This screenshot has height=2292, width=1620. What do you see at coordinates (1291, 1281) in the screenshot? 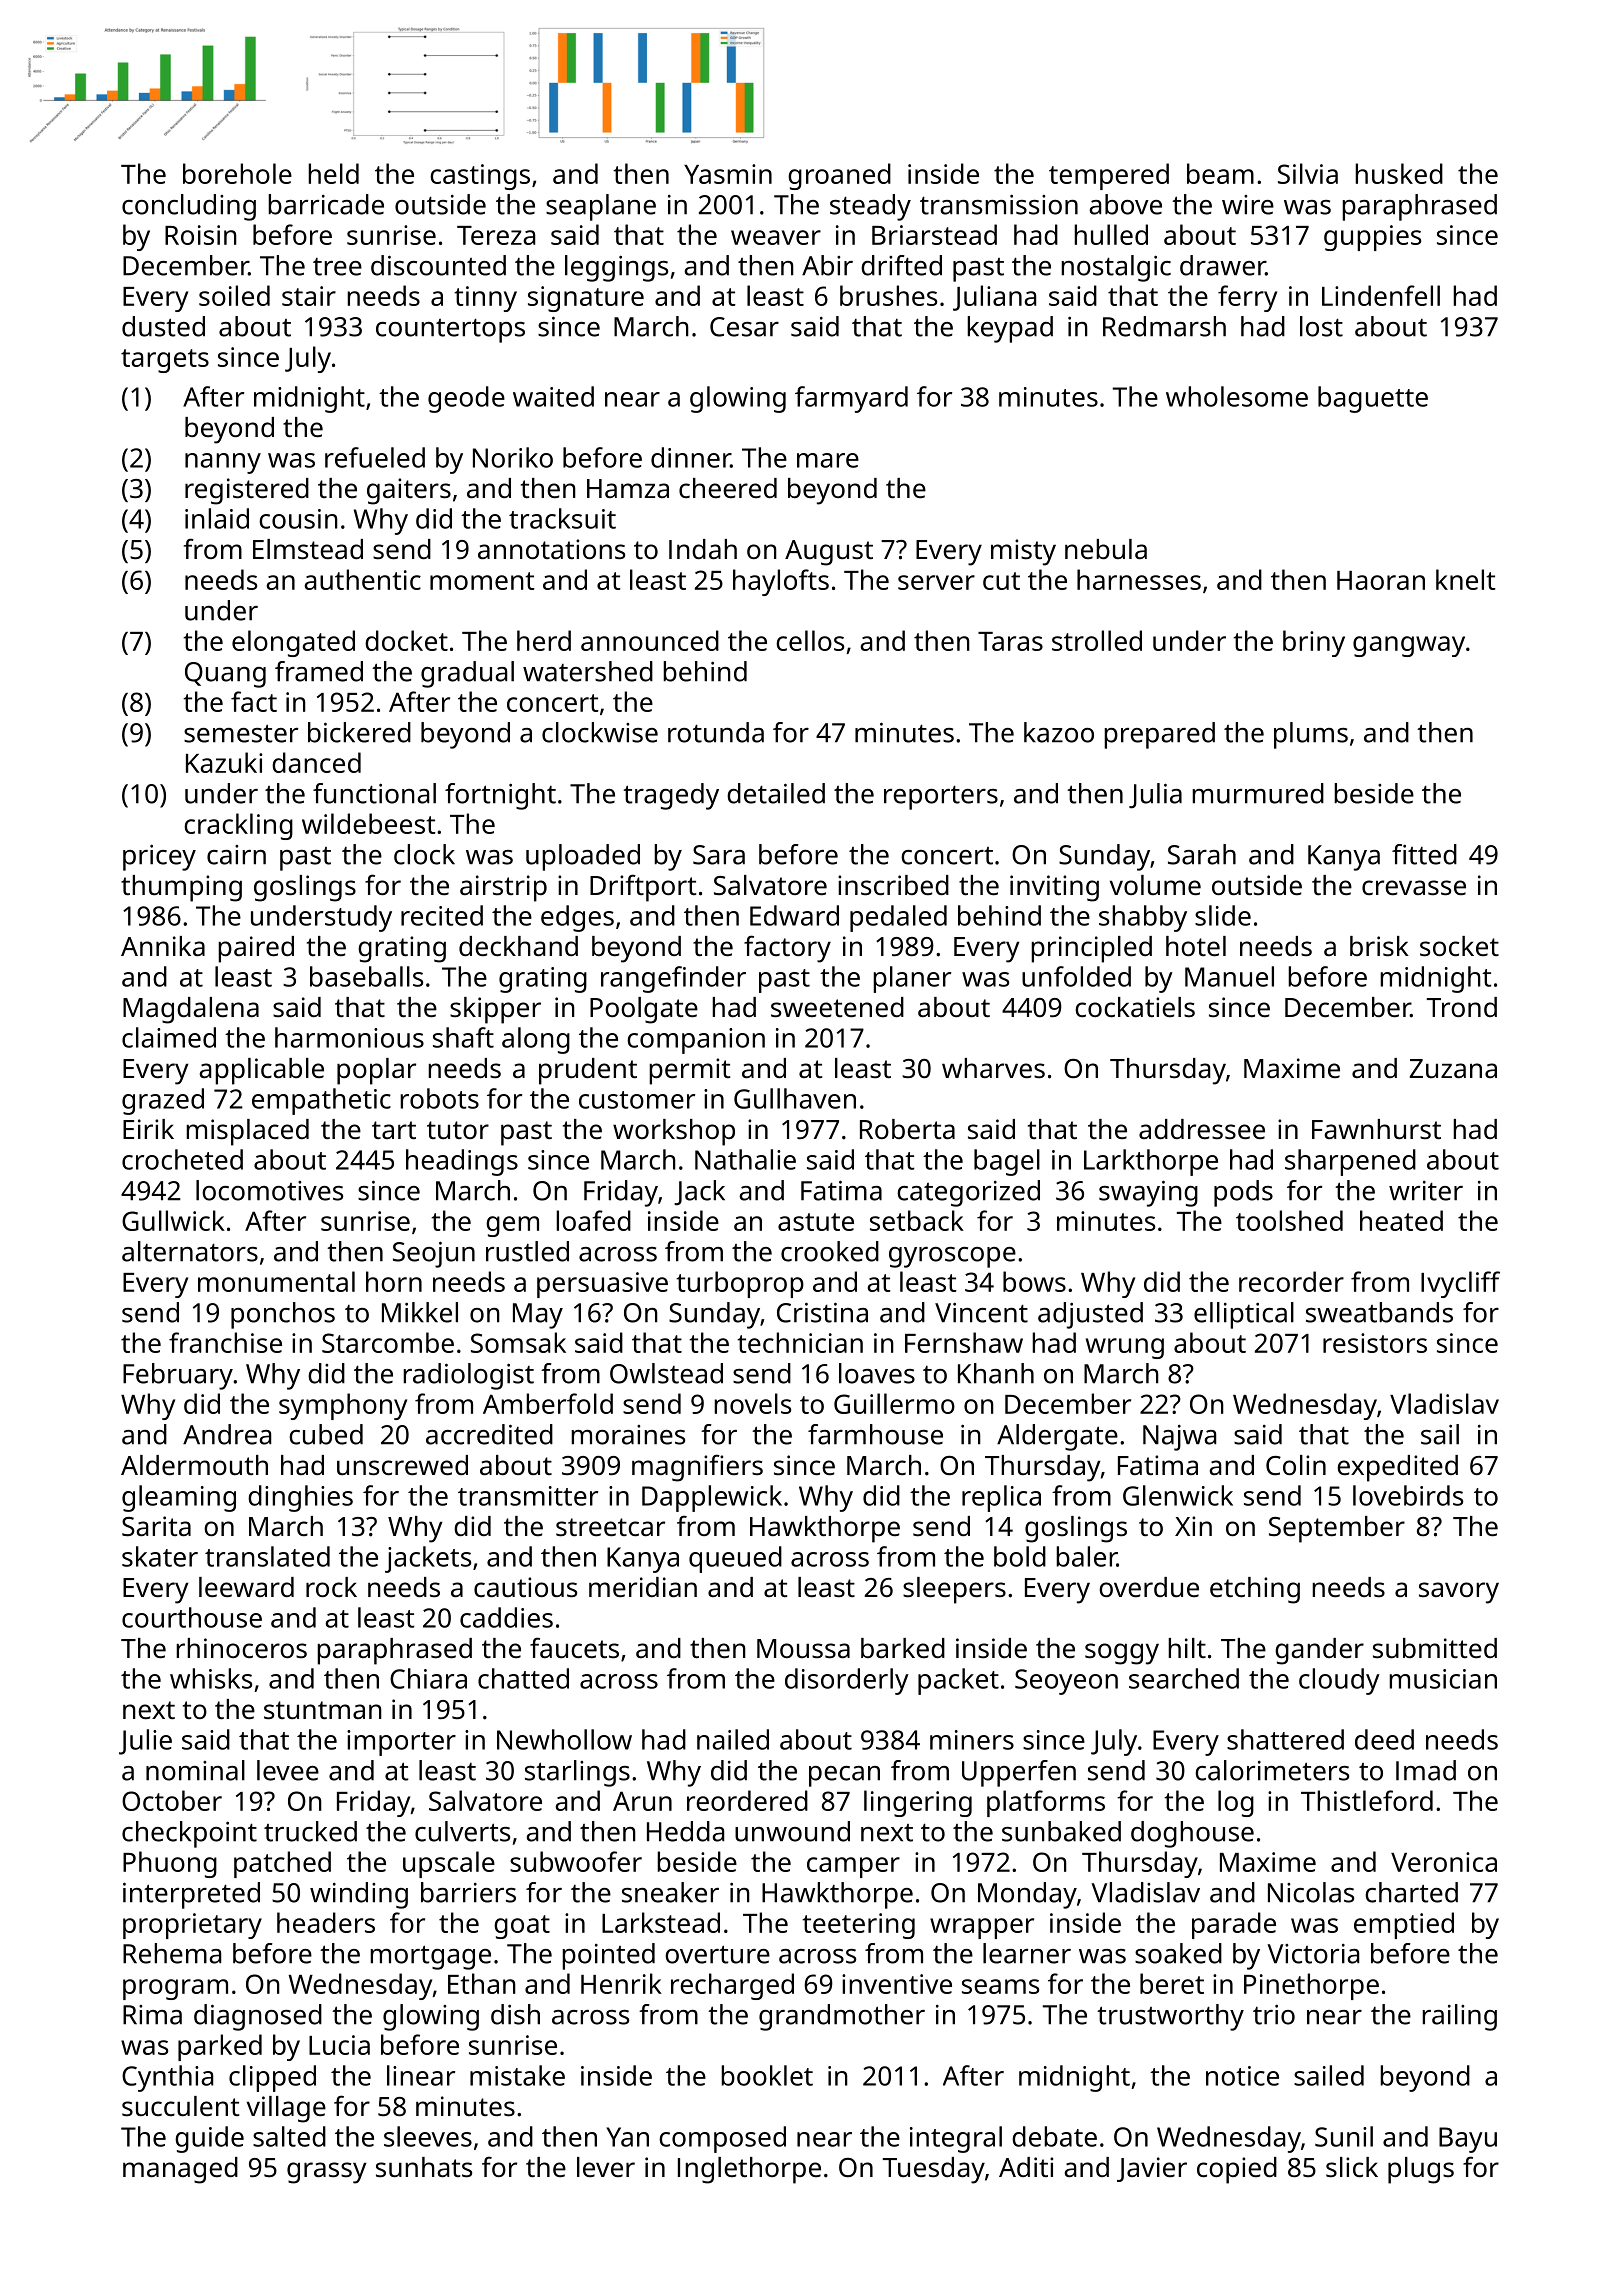
I see `recorder` at bounding box center [1291, 1281].
